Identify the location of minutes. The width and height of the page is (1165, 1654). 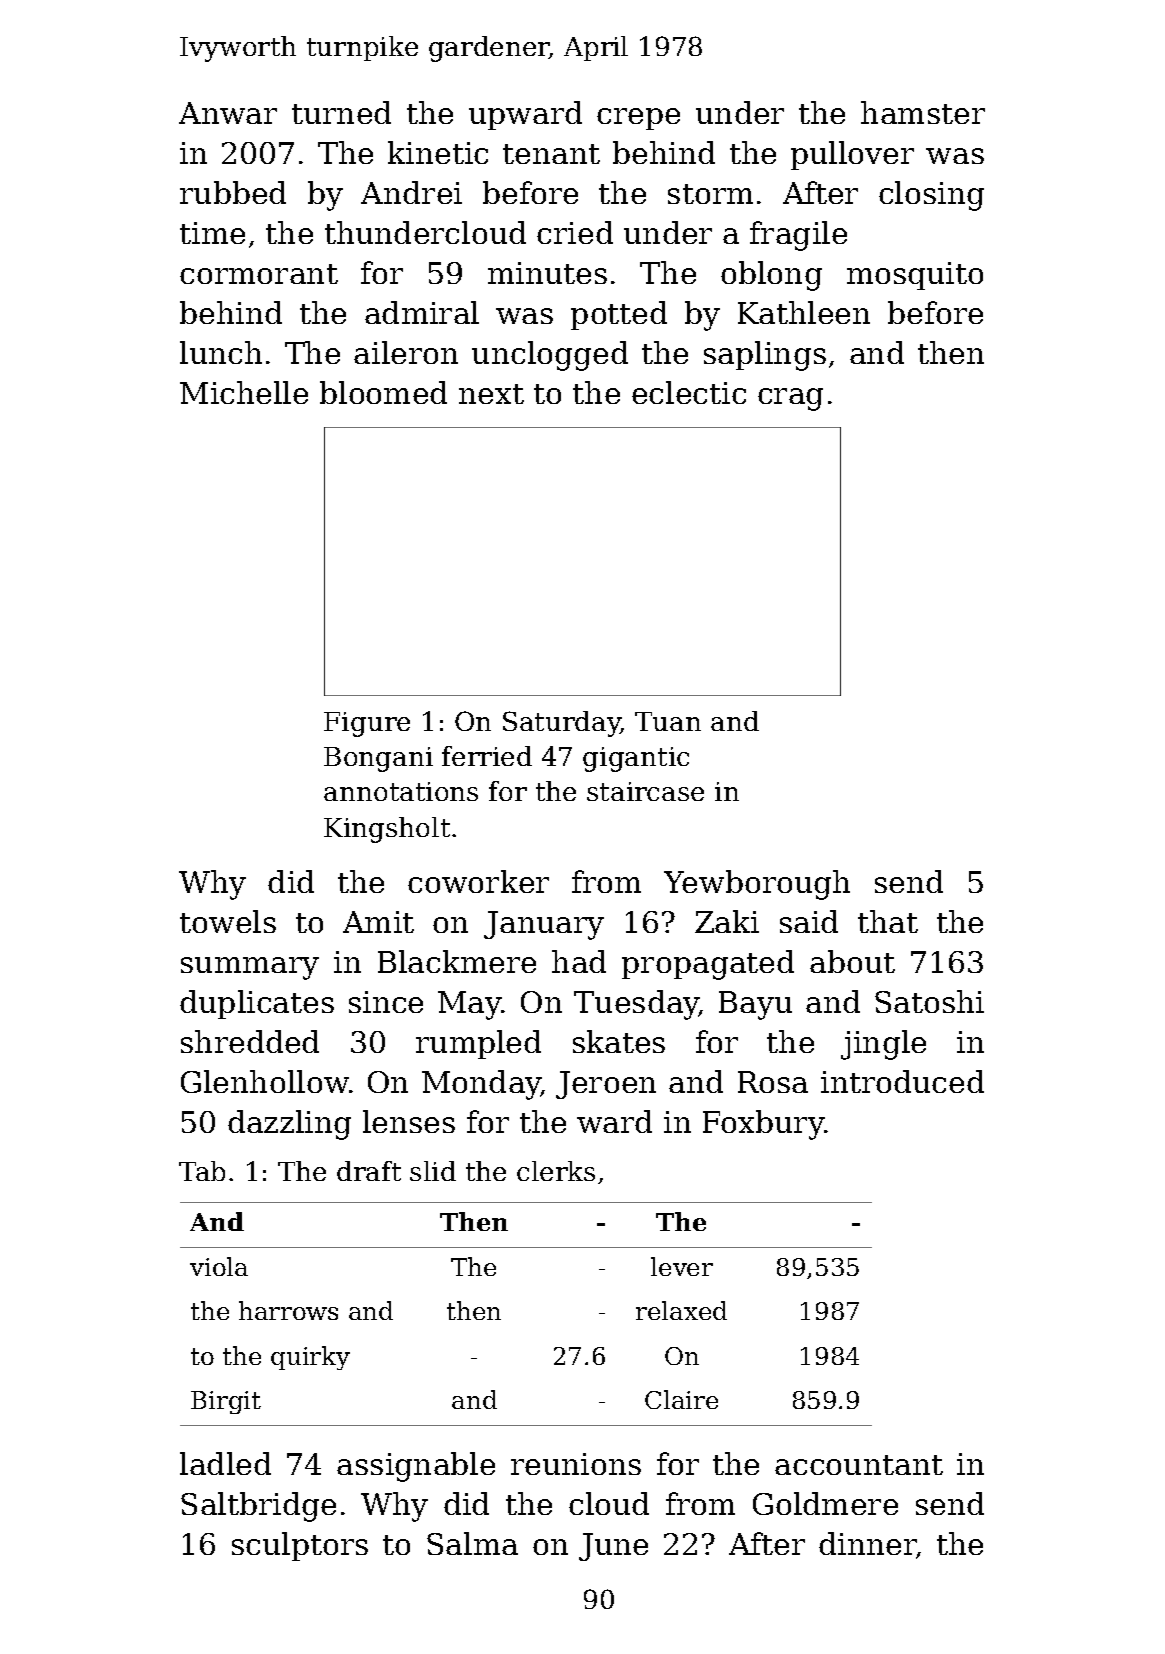
(547, 273).
